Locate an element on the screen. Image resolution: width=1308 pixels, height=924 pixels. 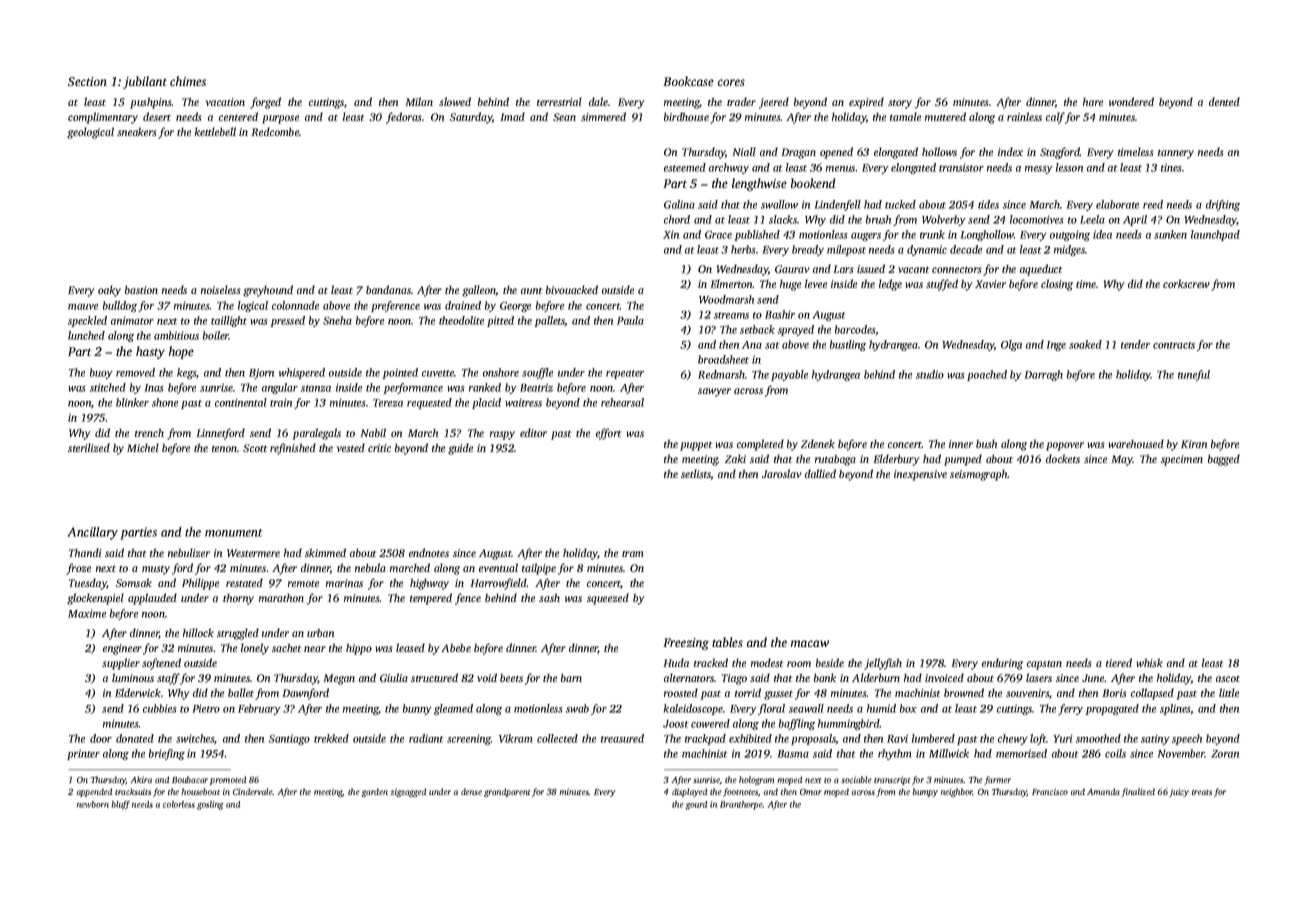
Galina is located at coordinates (679, 204).
